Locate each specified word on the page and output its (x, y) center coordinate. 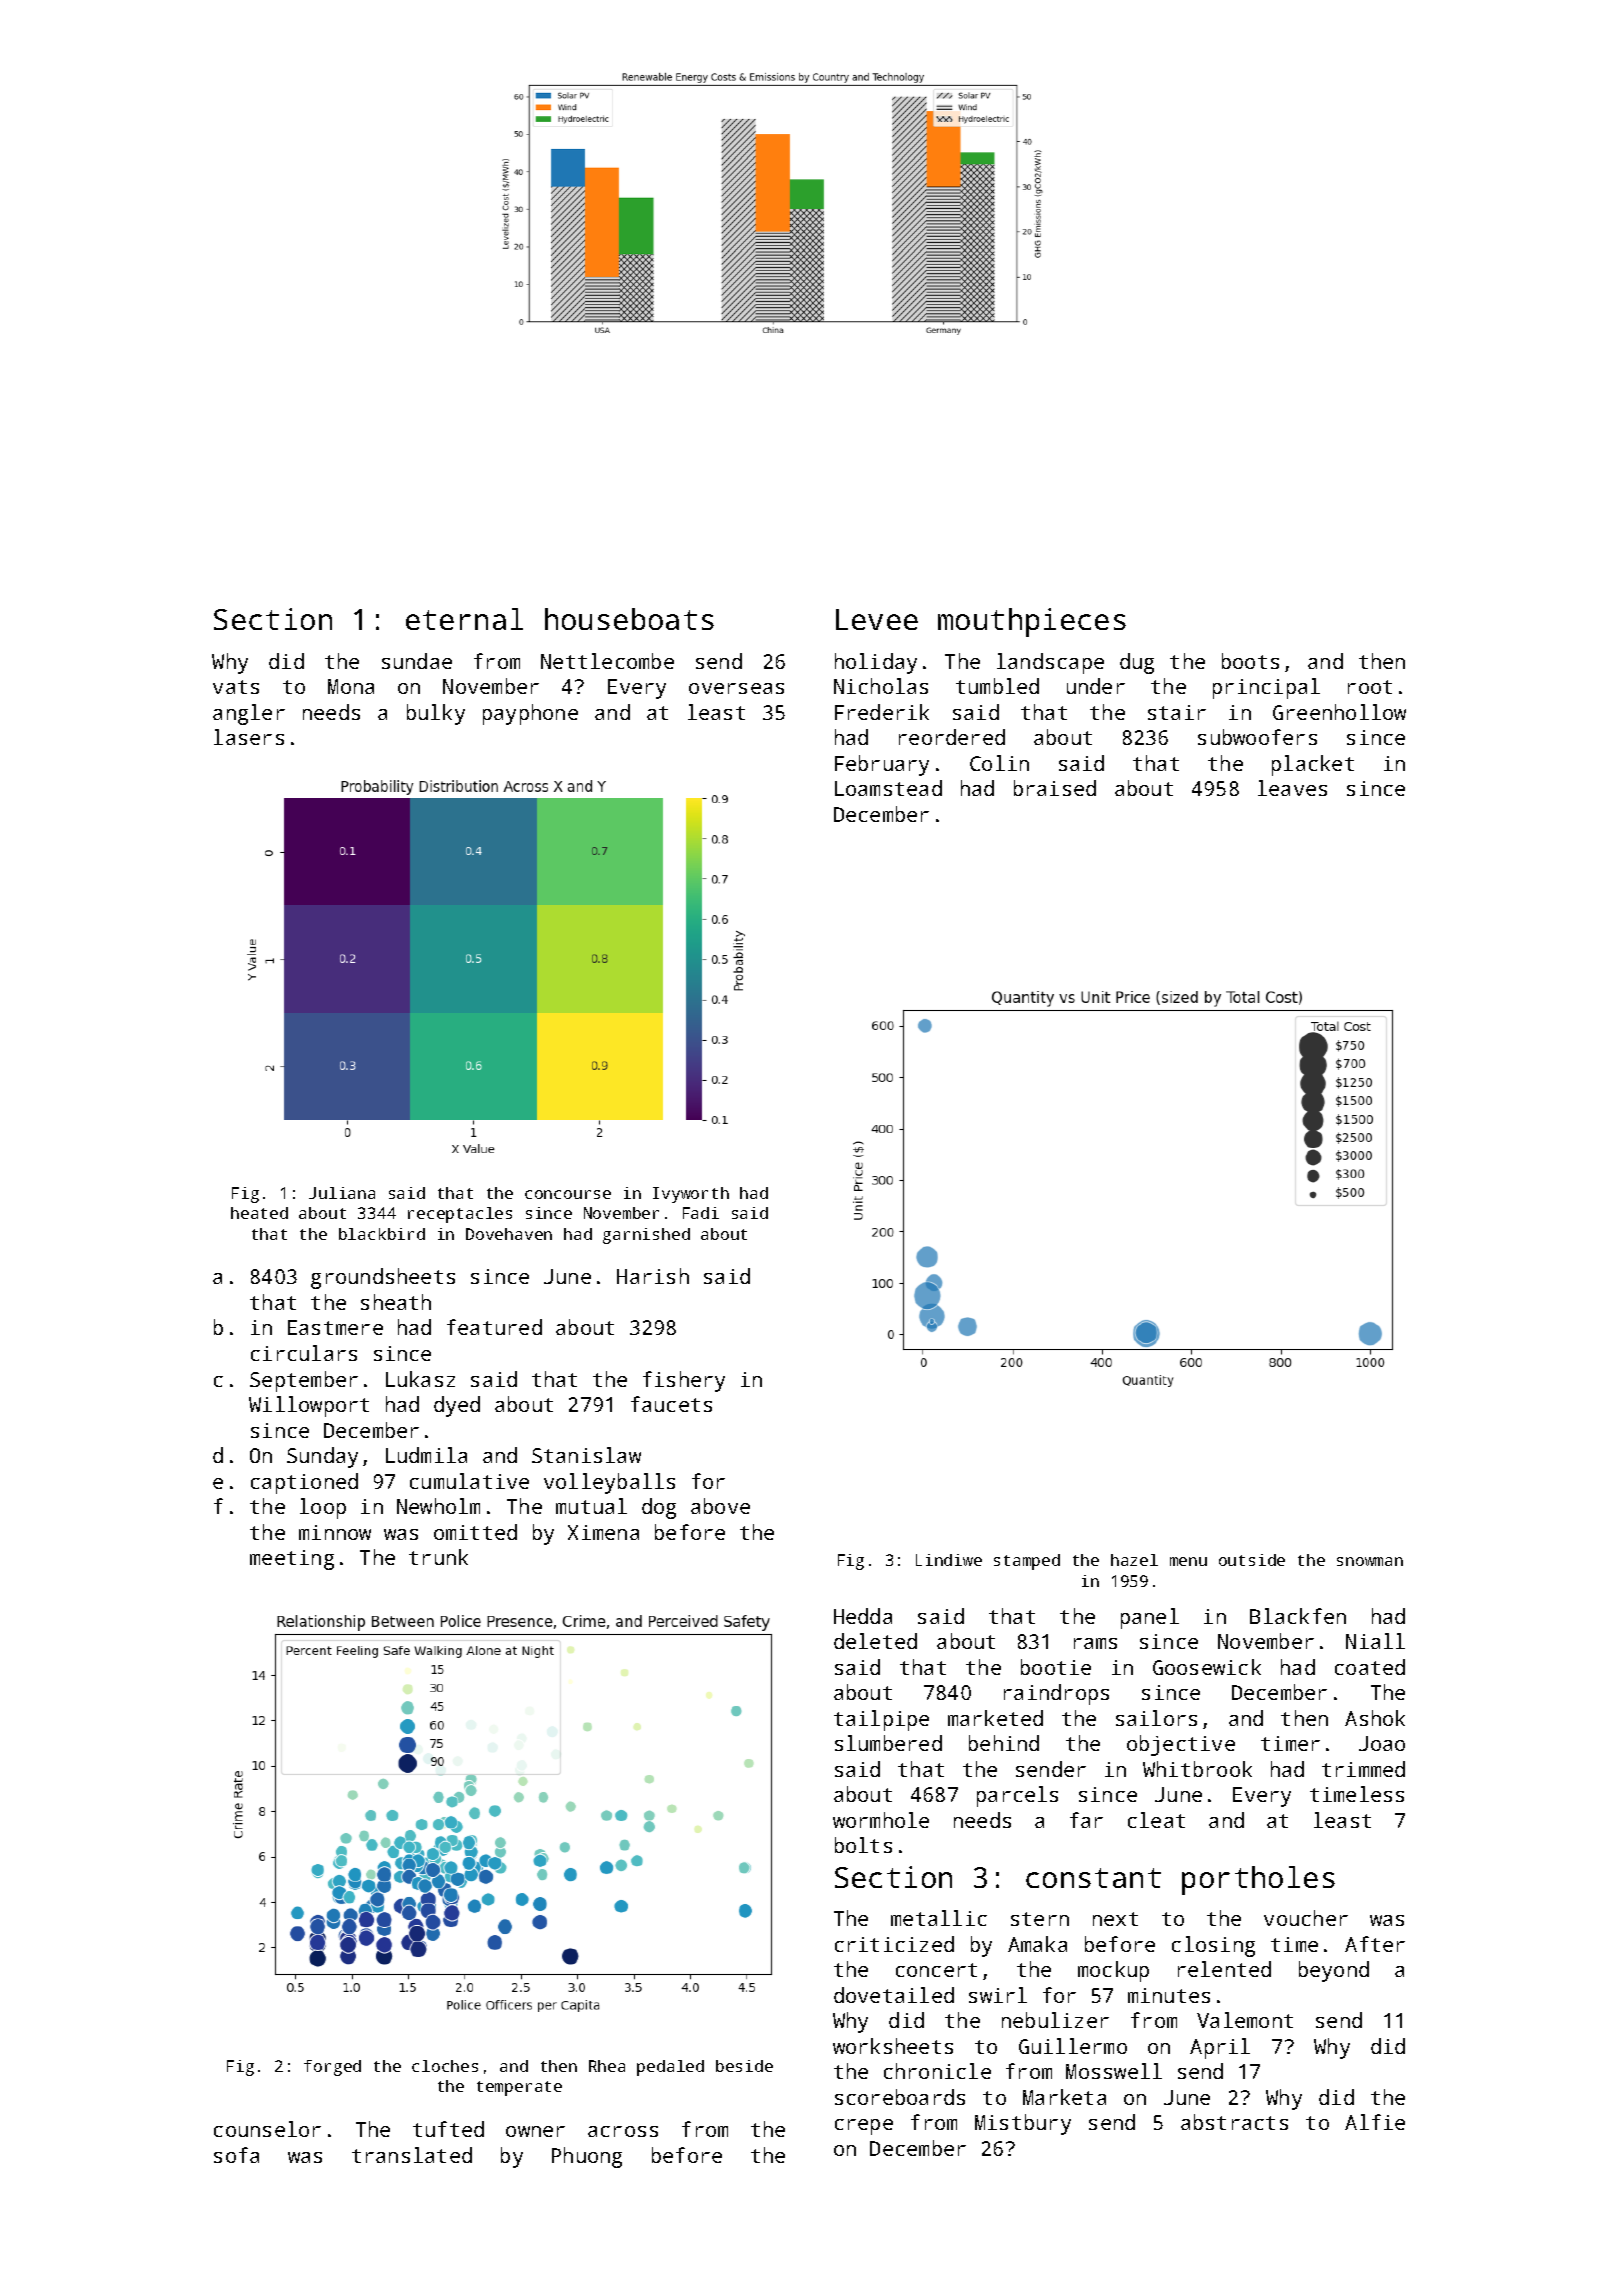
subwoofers (1257, 737)
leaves (1292, 788)
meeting (292, 1560)
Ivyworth (691, 1195)
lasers (249, 737)
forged (332, 2068)
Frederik (882, 712)
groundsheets (383, 1278)
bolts (863, 1845)
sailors (1156, 1718)
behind (1004, 1743)
